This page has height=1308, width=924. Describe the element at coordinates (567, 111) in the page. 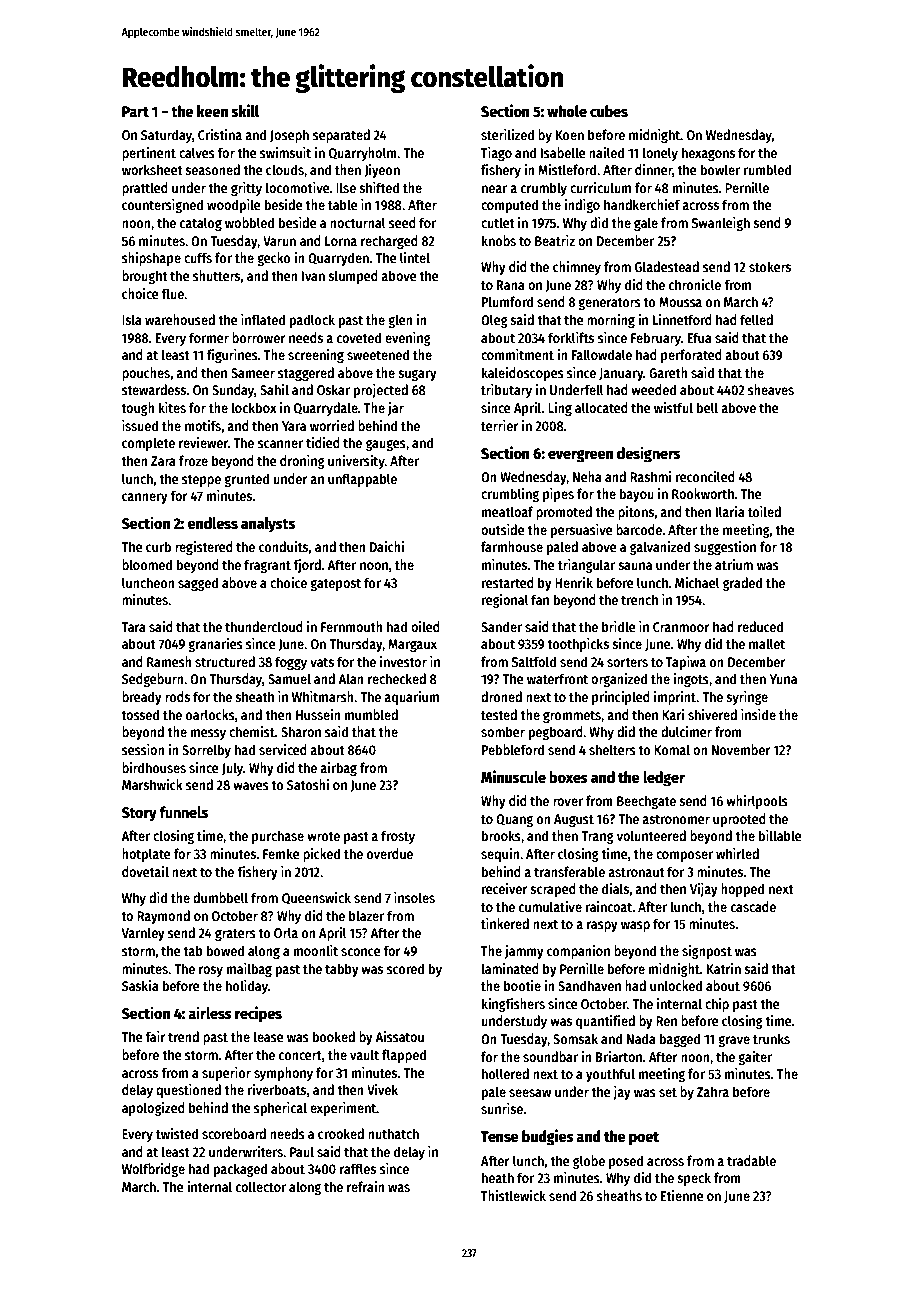

I see `whole` at that location.
